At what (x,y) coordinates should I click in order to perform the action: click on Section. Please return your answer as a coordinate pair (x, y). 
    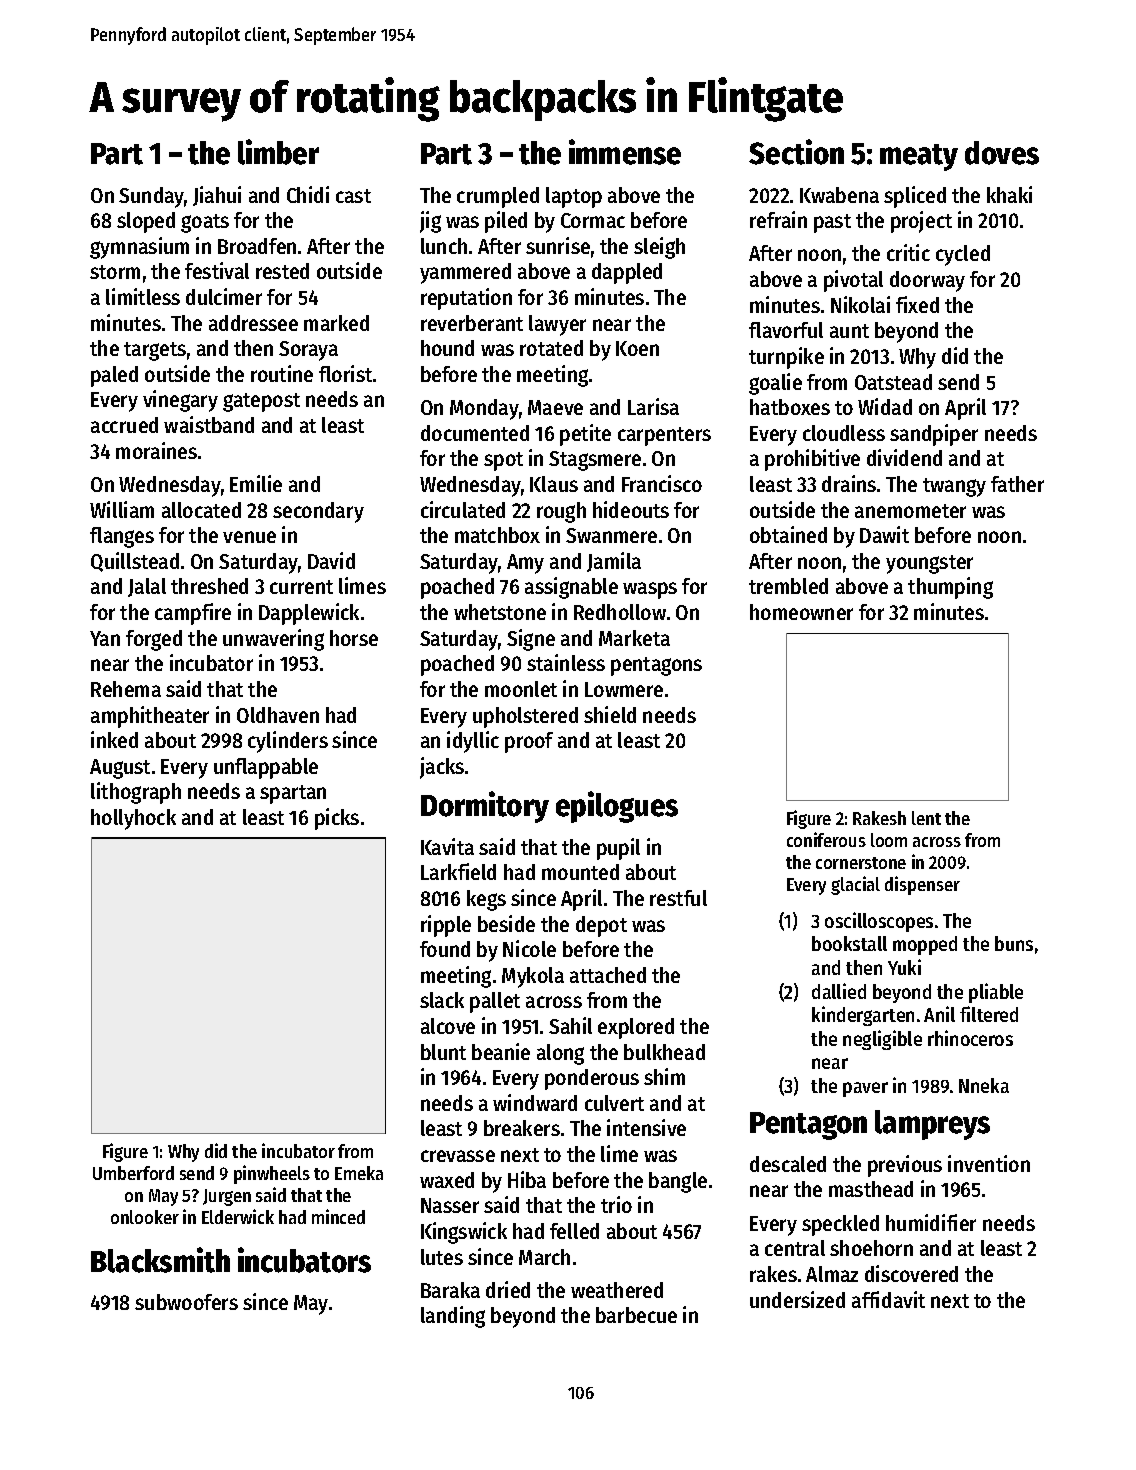
    Looking at the image, I should click on (796, 152).
